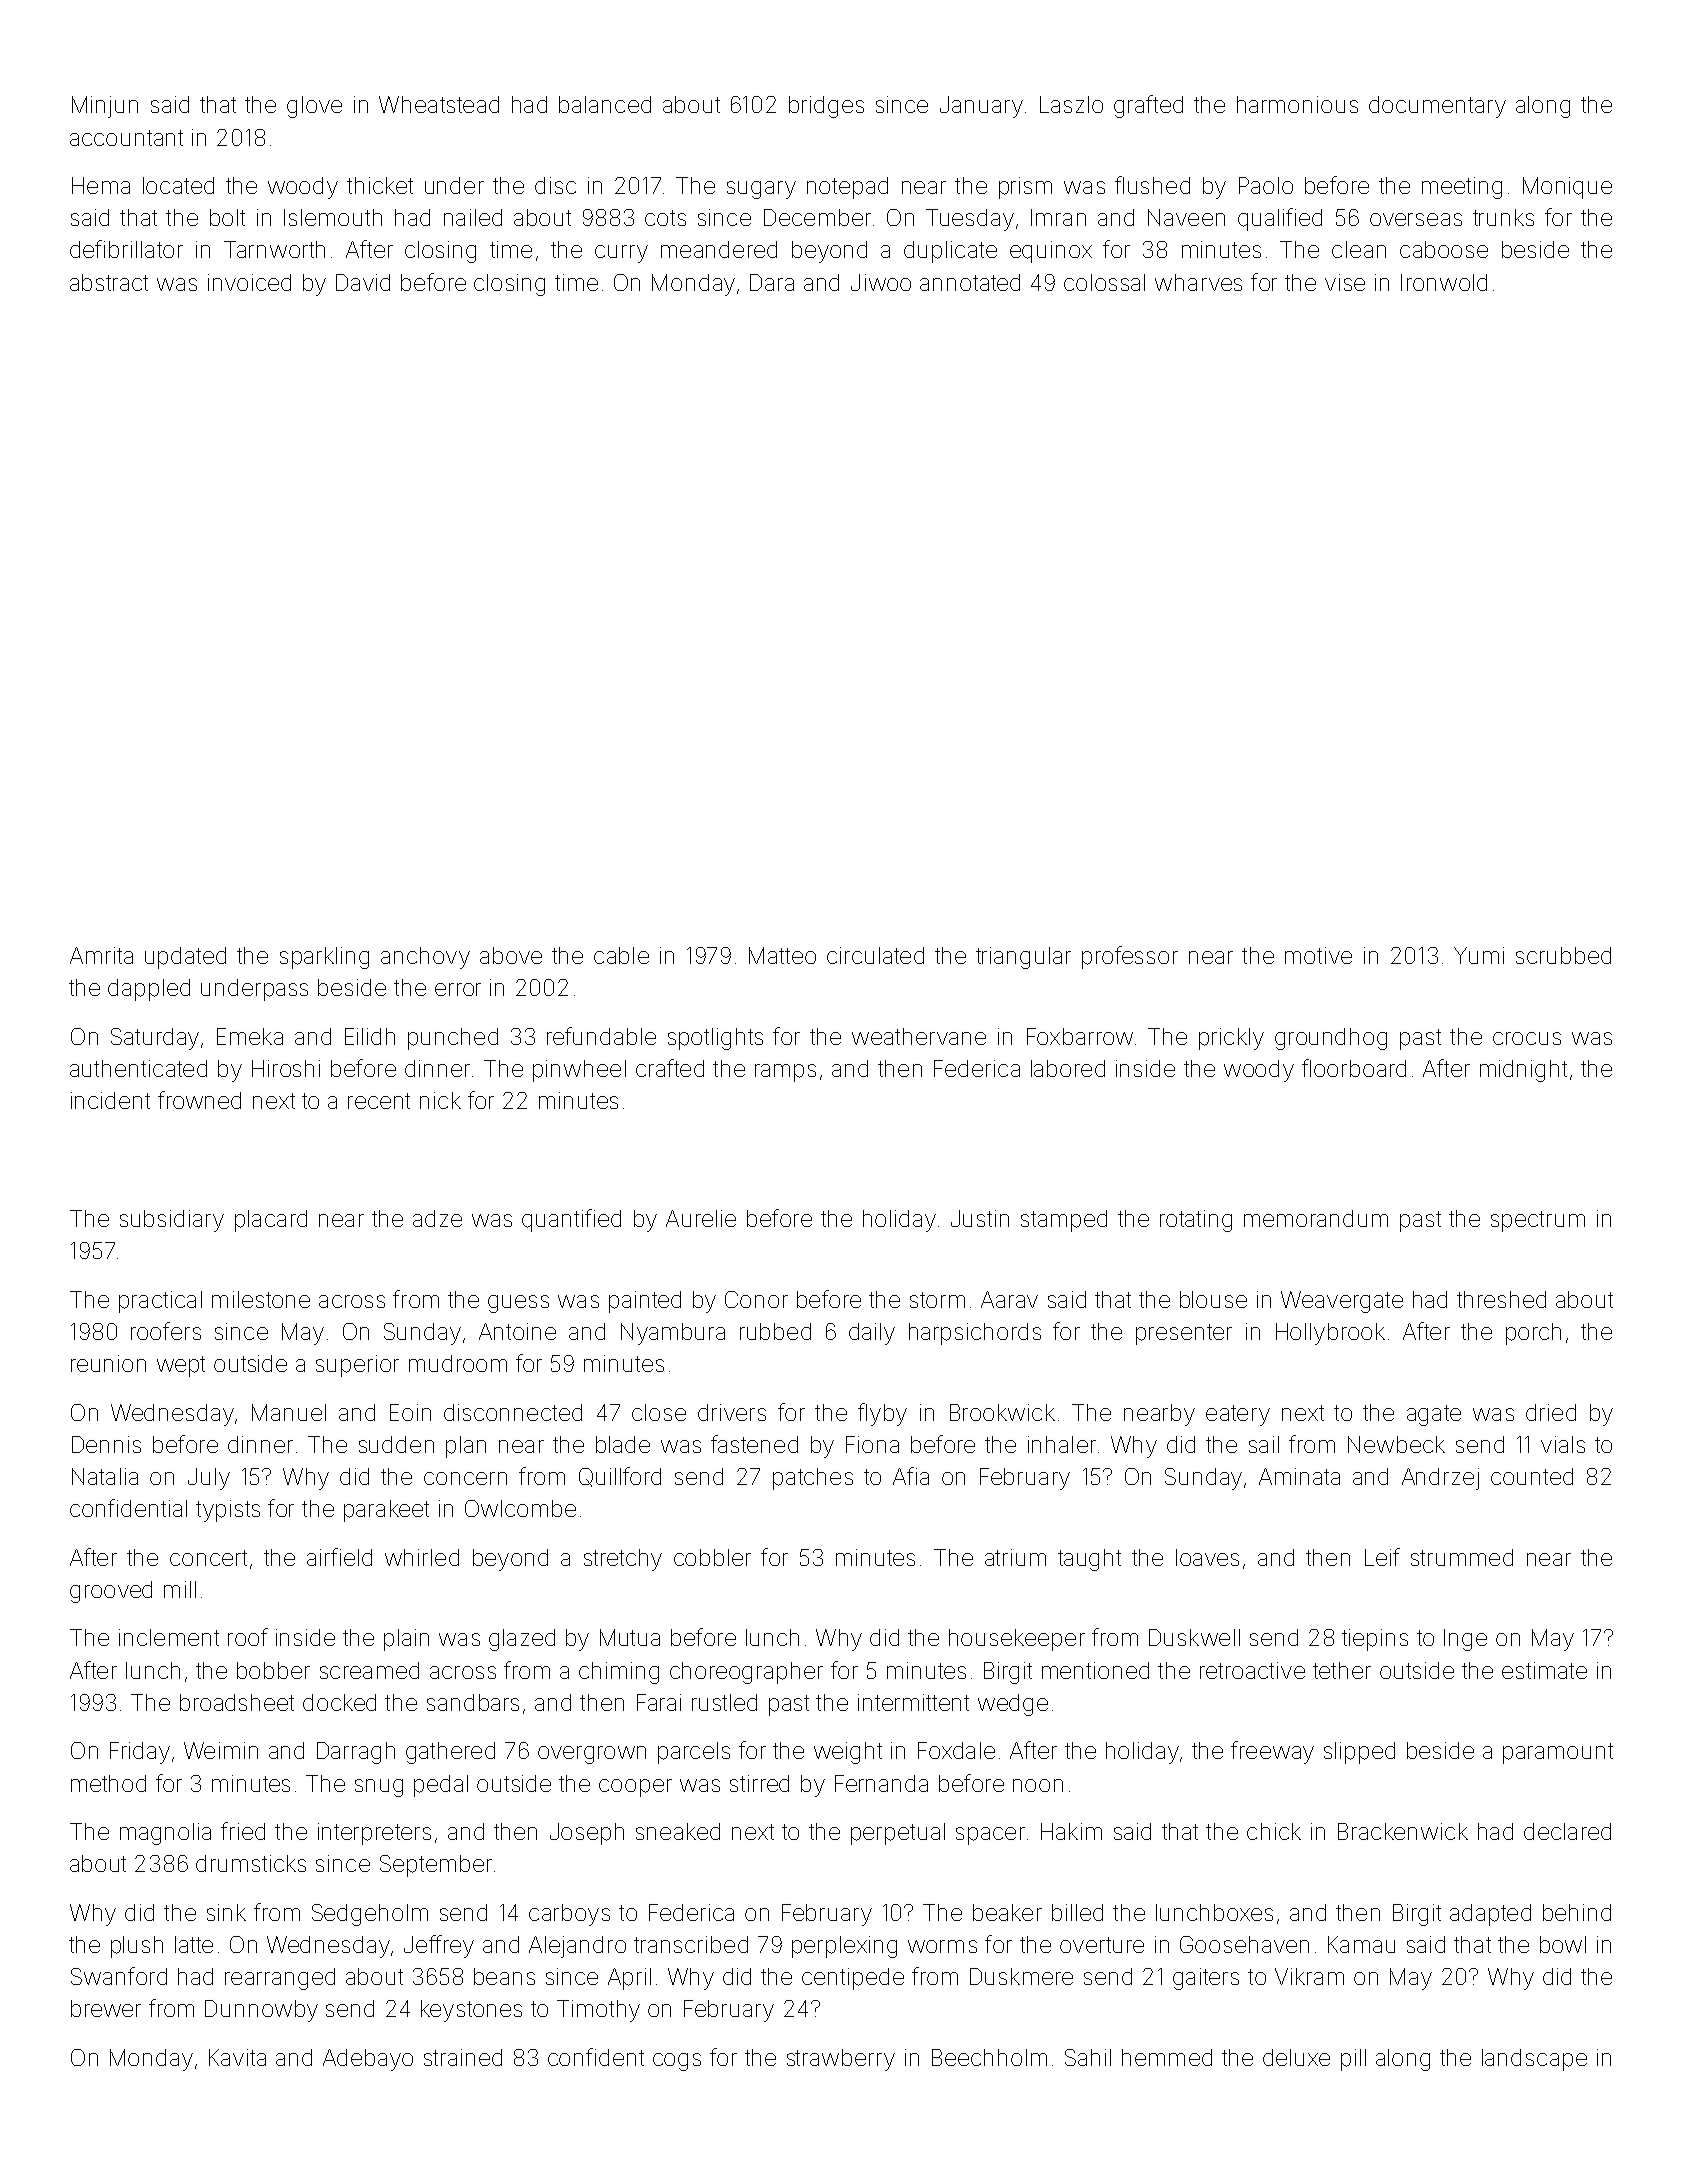 Image resolution: width=1683 pixels, height=2178 pixels. What do you see at coordinates (368, 2060) in the screenshot?
I see `Adebayo` at bounding box center [368, 2060].
